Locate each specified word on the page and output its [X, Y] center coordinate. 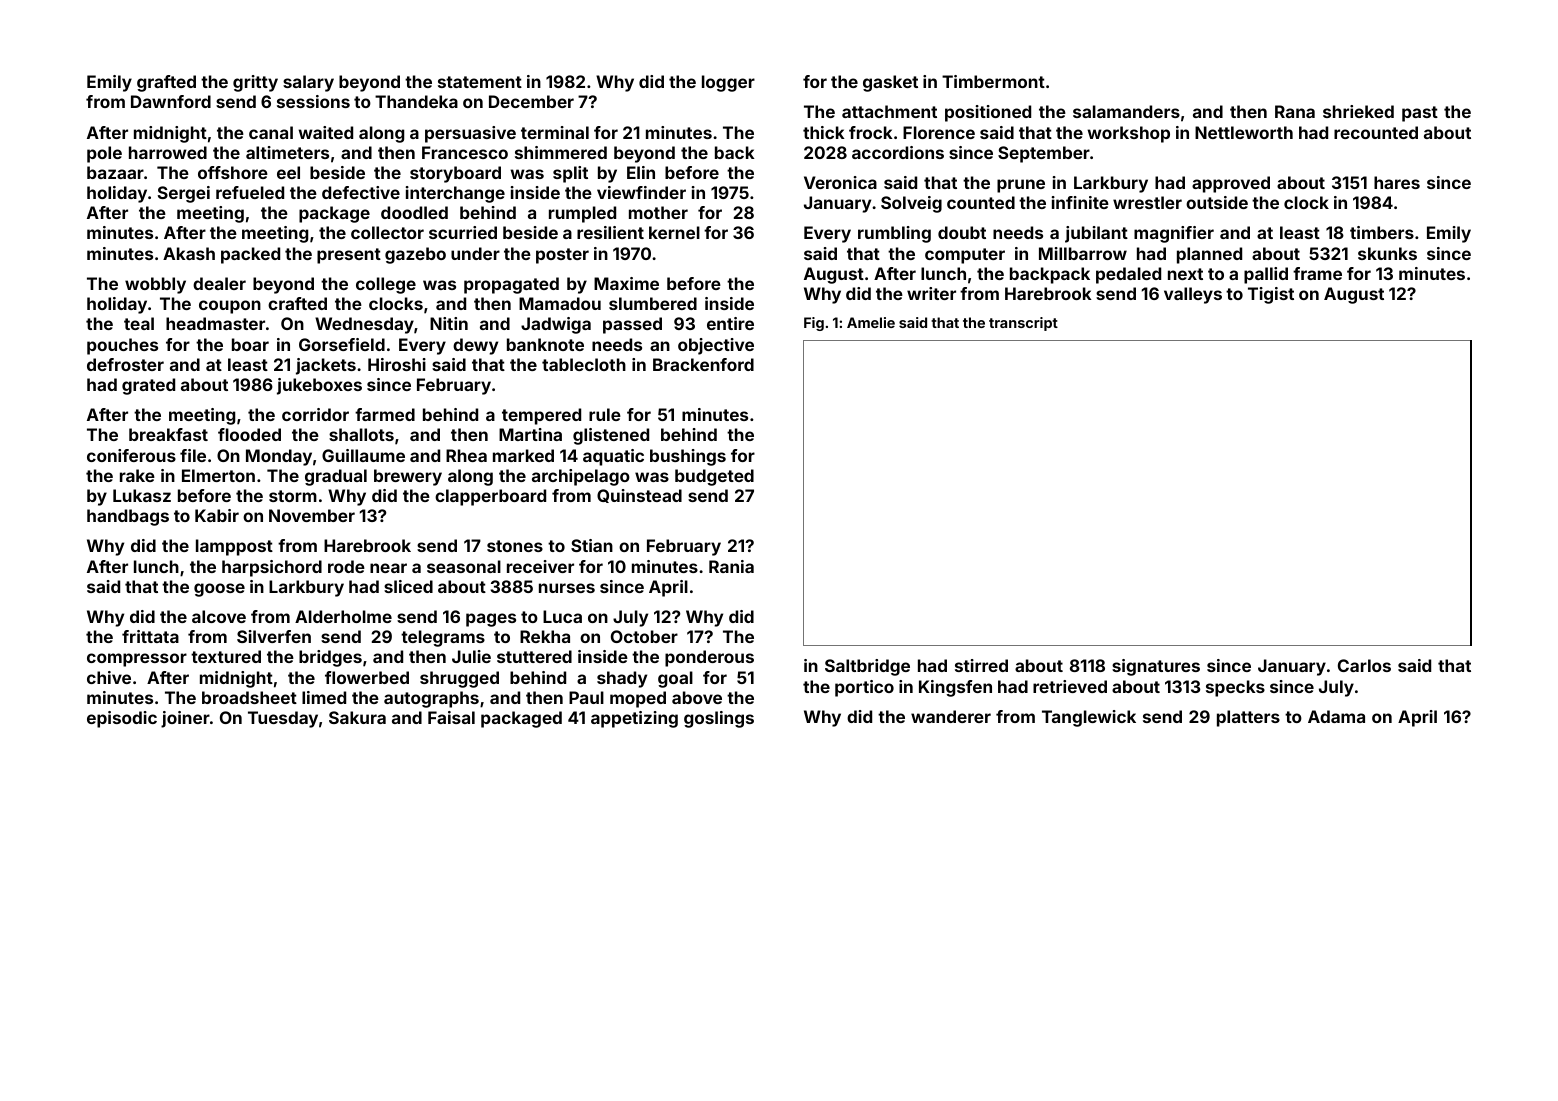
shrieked [1358, 111]
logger [728, 83]
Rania [731, 566]
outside [1217, 202]
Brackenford [703, 364]
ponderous [709, 658]
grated [148, 386]
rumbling [894, 234]
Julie [471, 656]
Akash [189, 253]
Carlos [1364, 665]
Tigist [1271, 295]
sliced [408, 586]
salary [308, 83]
